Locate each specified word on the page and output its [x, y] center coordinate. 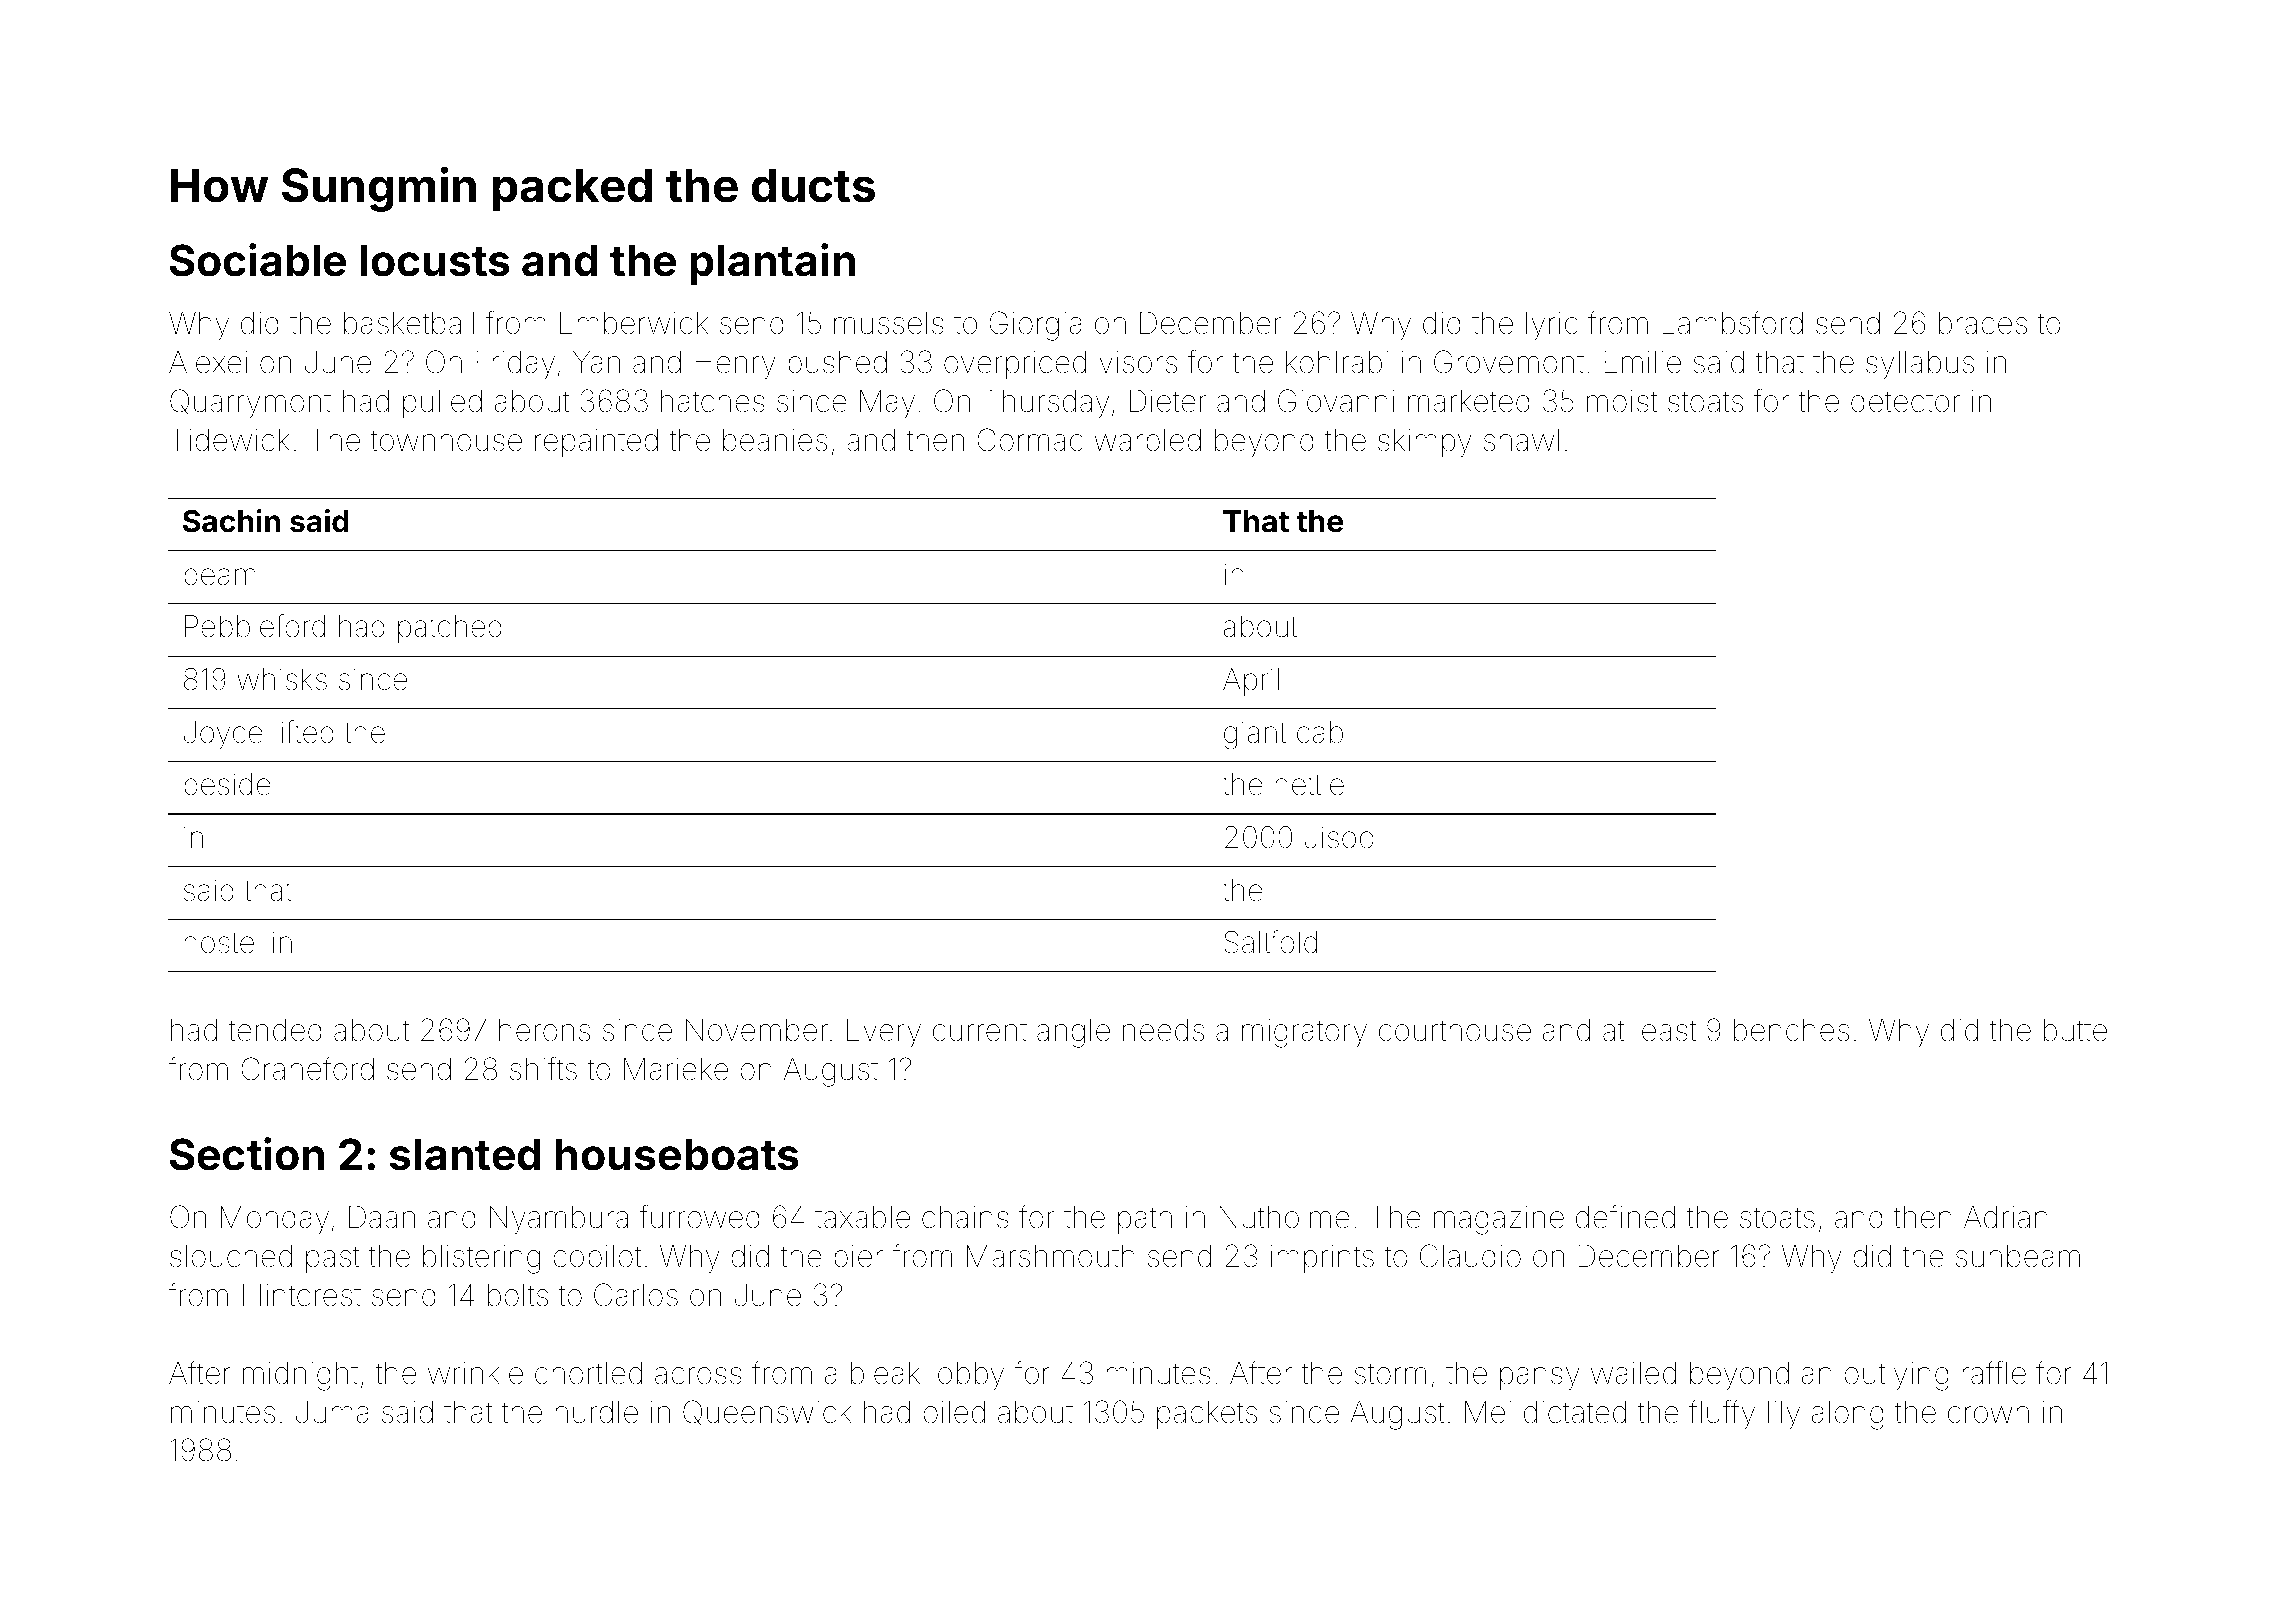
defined [1625, 1217]
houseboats [677, 1155]
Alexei [208, 362]
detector [1905, 401]
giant [1255, 735]
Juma [332, 1412]
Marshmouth [1051, 1256]
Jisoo [1339, 837]
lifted [304, 732]
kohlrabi [1337, 362]
